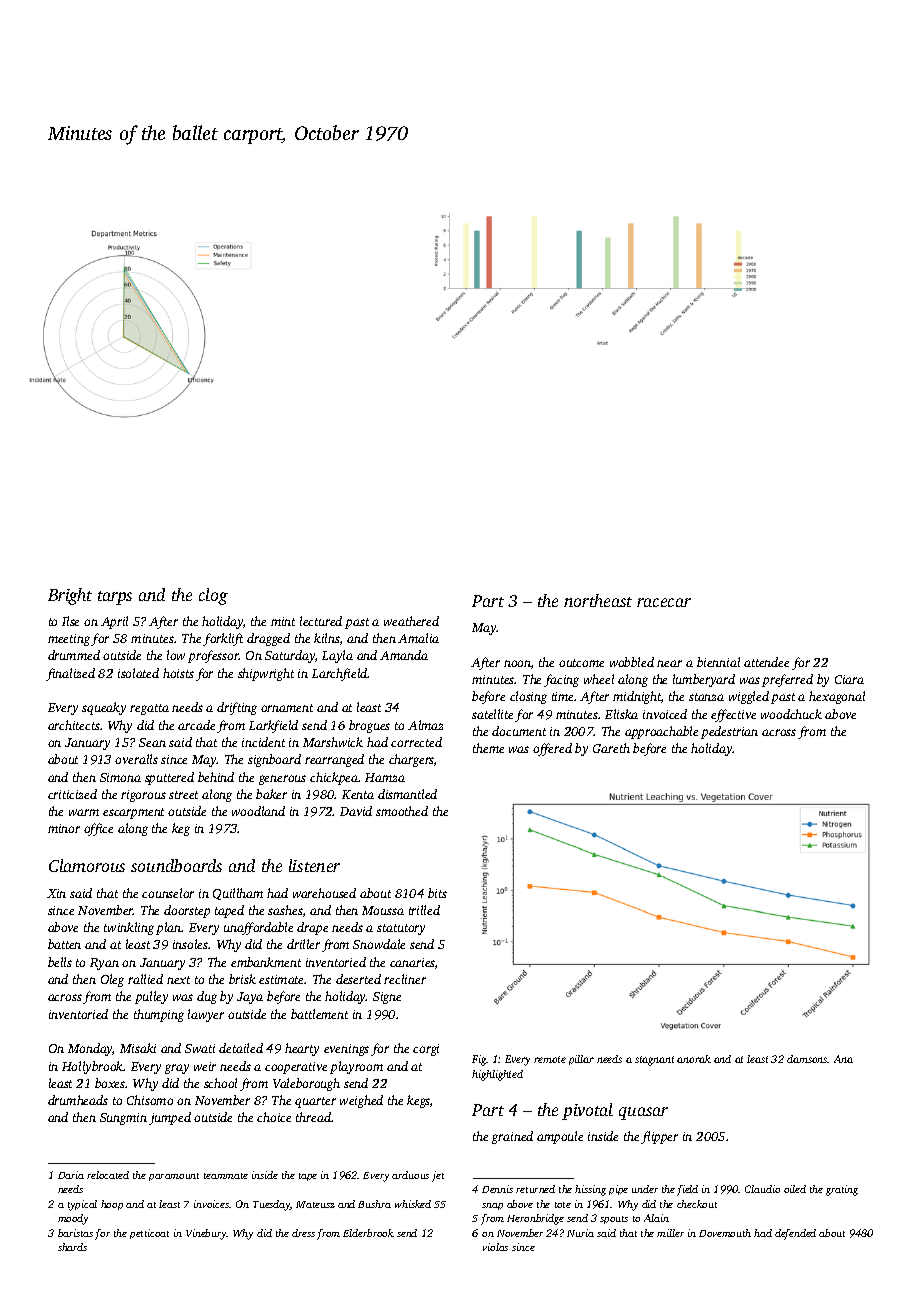  I want to click on racecar, so click(664, 602).
